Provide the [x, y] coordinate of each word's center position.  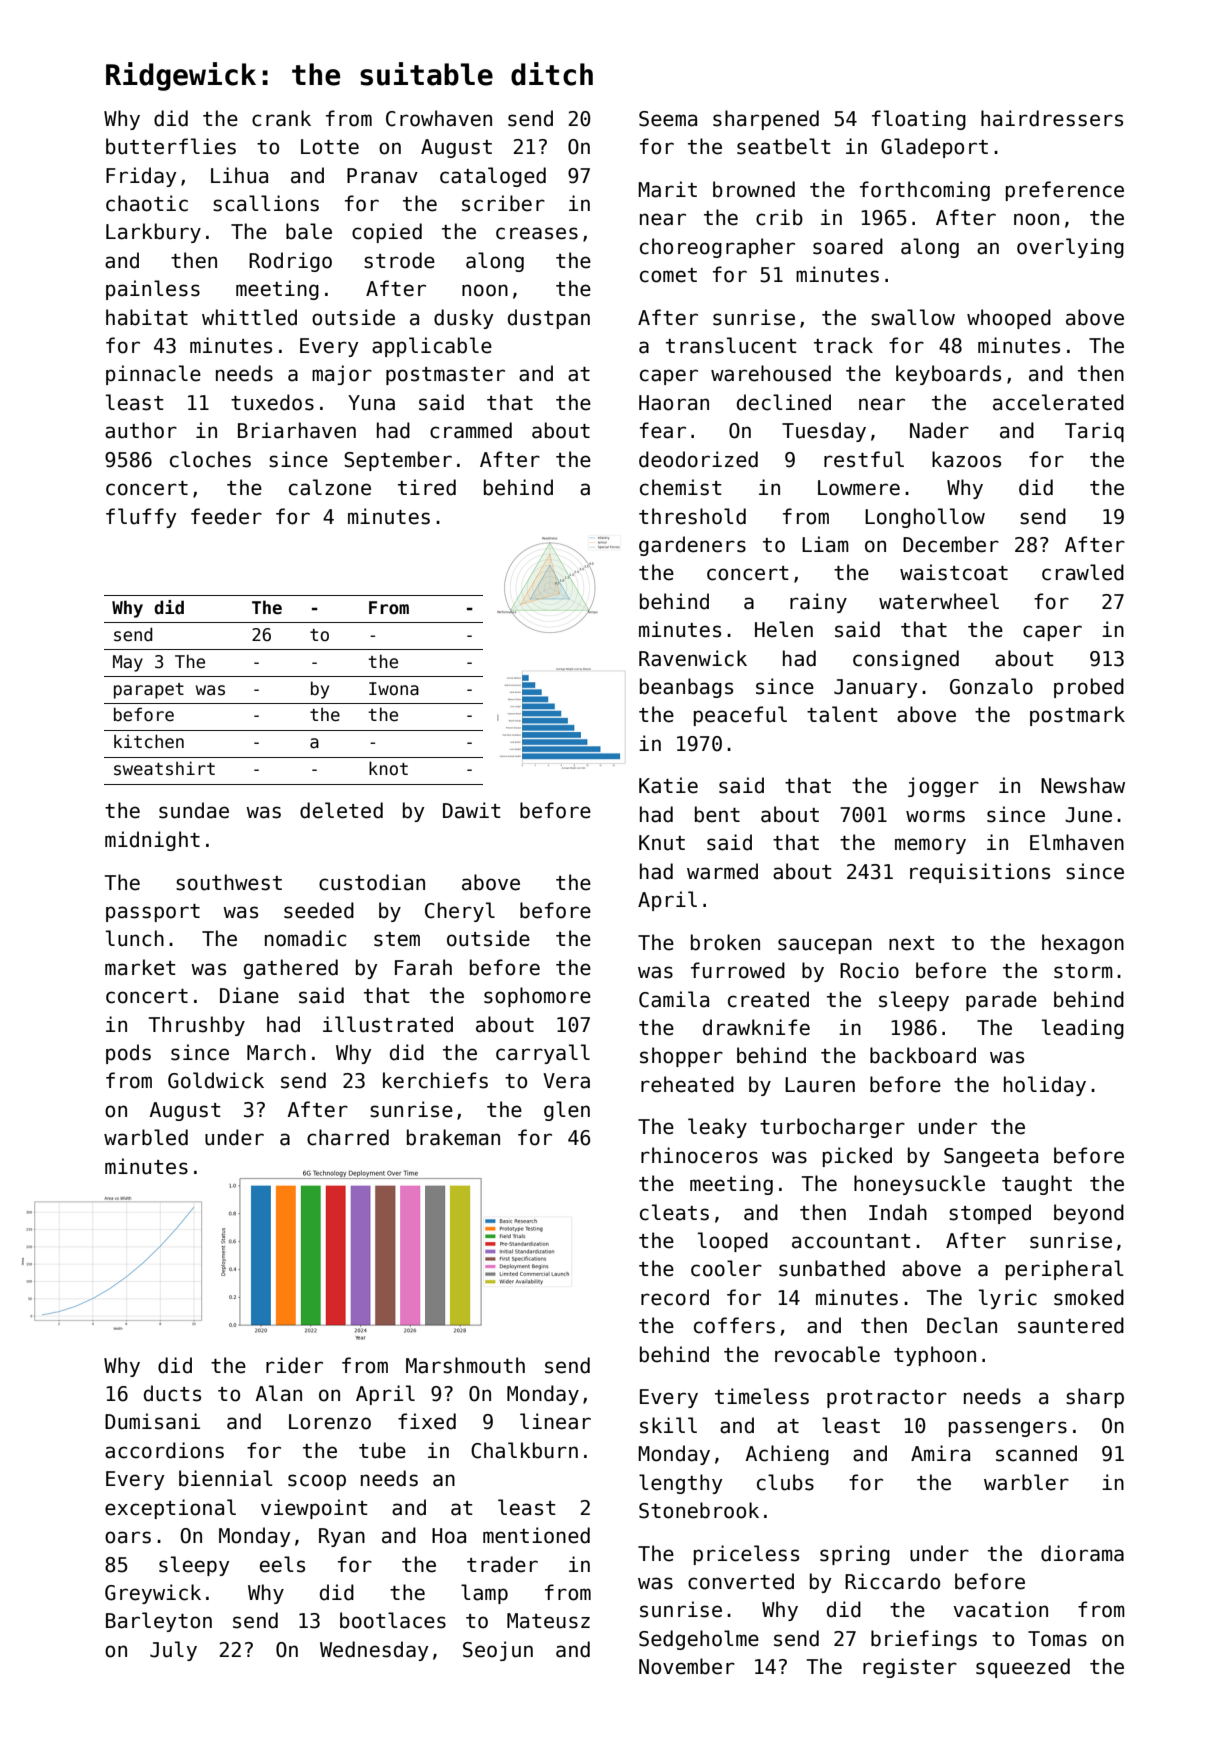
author [141, 430]
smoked [1089, 1297]
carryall [543, 1054]
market [140, 967]
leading [1083, 1029]
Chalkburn [524, 1450]
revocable [827, 1354]
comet [668, 275]
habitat [147, 317]
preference [1065, 191]
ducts [172, 1393]
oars [128, 1537]
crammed [471, 430]
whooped [1009, 319]
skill [668, 1425]
